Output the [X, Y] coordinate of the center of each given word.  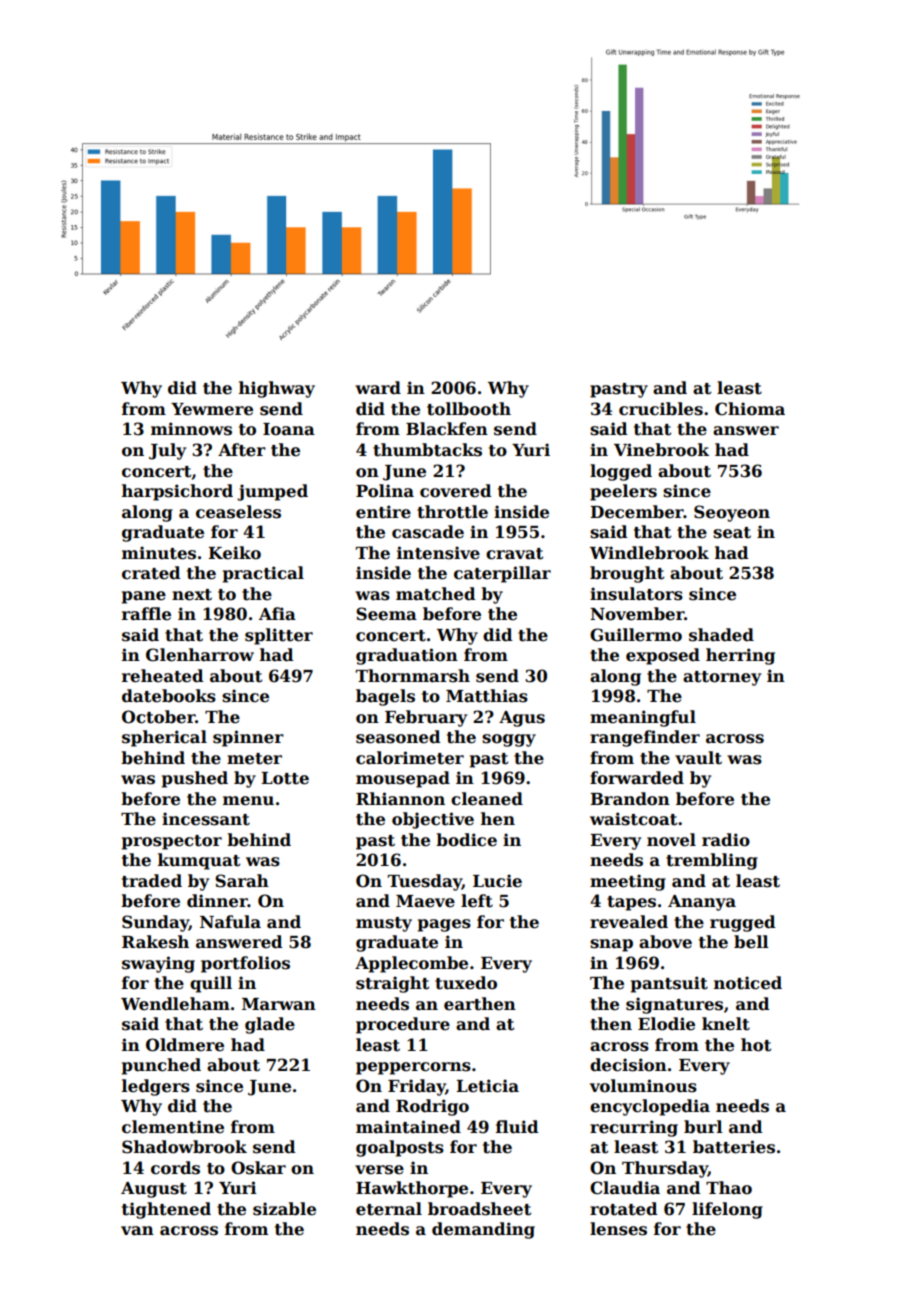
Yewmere [212, 409]
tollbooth [469, 409]
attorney [722, 678]
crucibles [661, 409]
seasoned [398, 737]
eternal [389, 1209]
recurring [634, 1128]
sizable [284, 1209]
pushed [195, 779]
